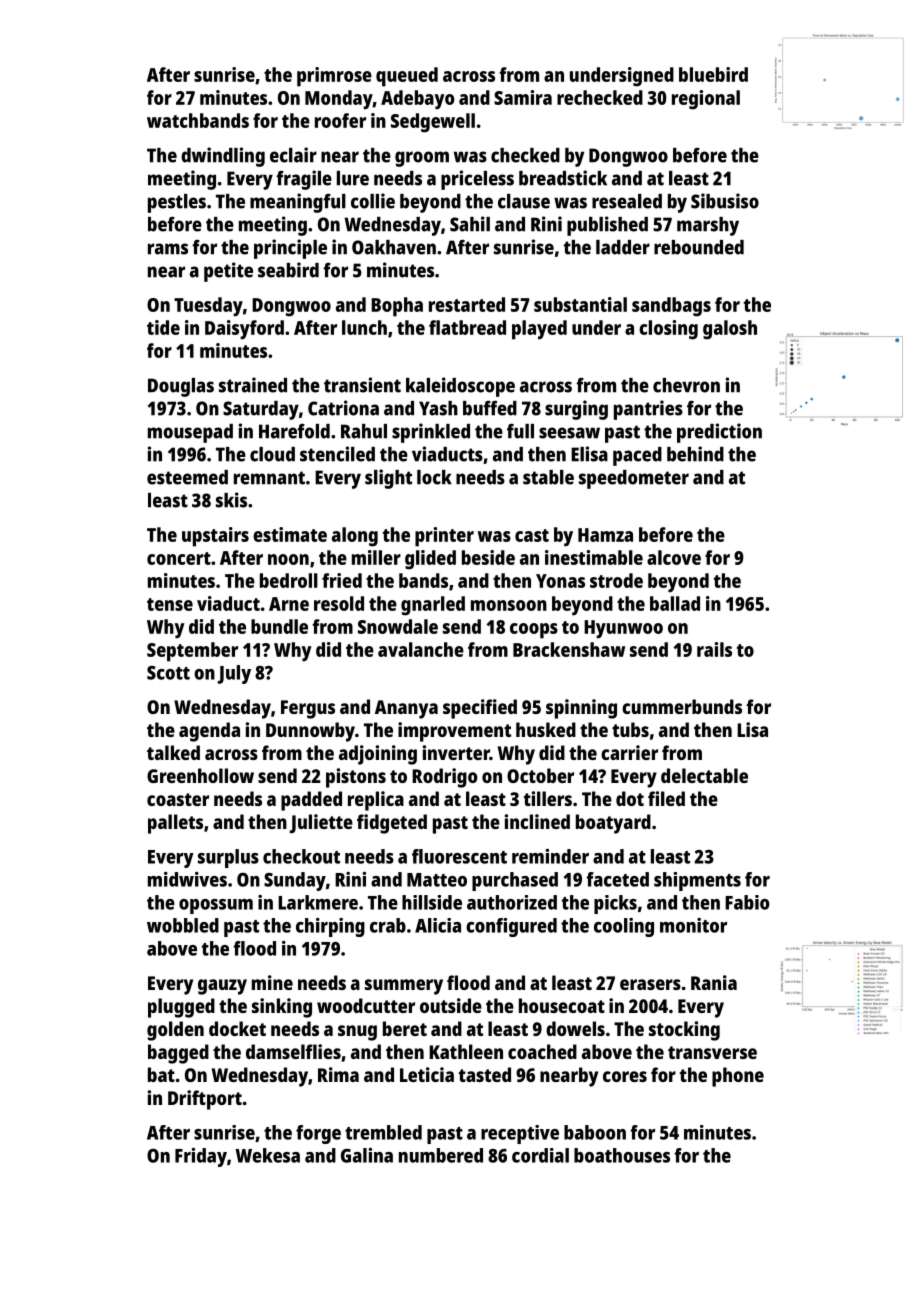  What do you see at coordinates (170, 604) in the screenshot?
I see `tense` at bounding box center [170, 604].
